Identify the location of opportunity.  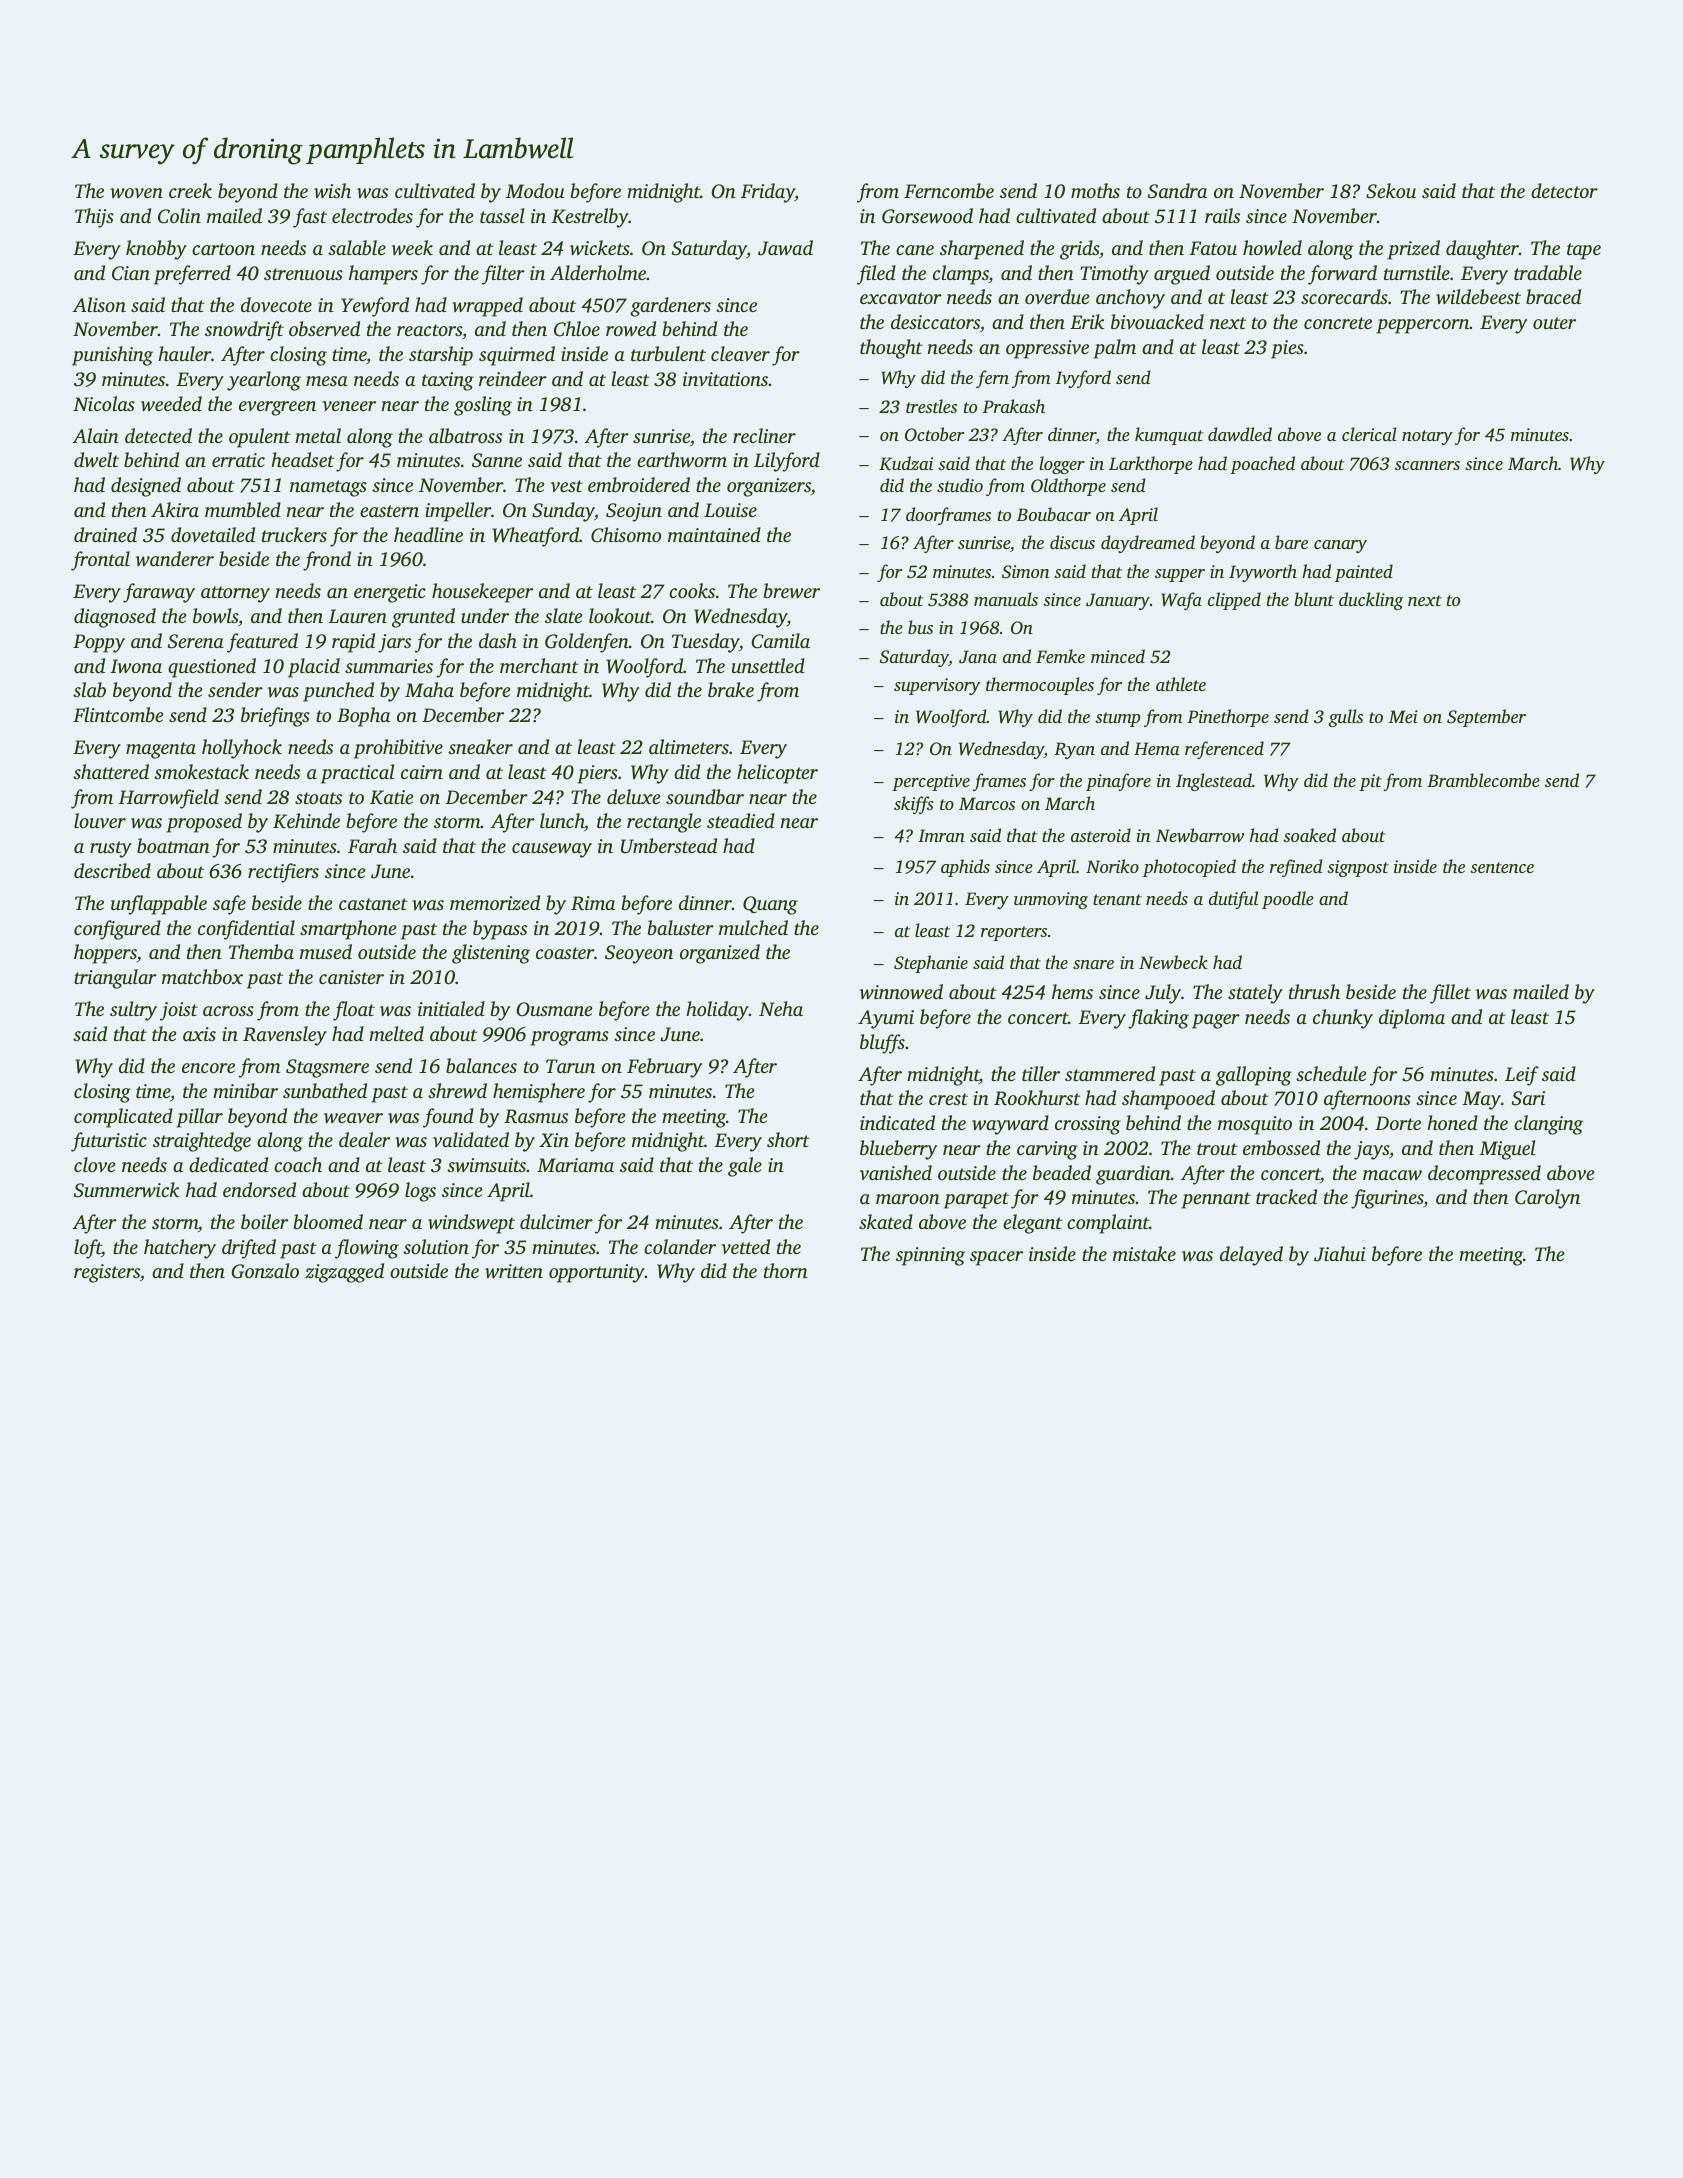
(597, 1273).
